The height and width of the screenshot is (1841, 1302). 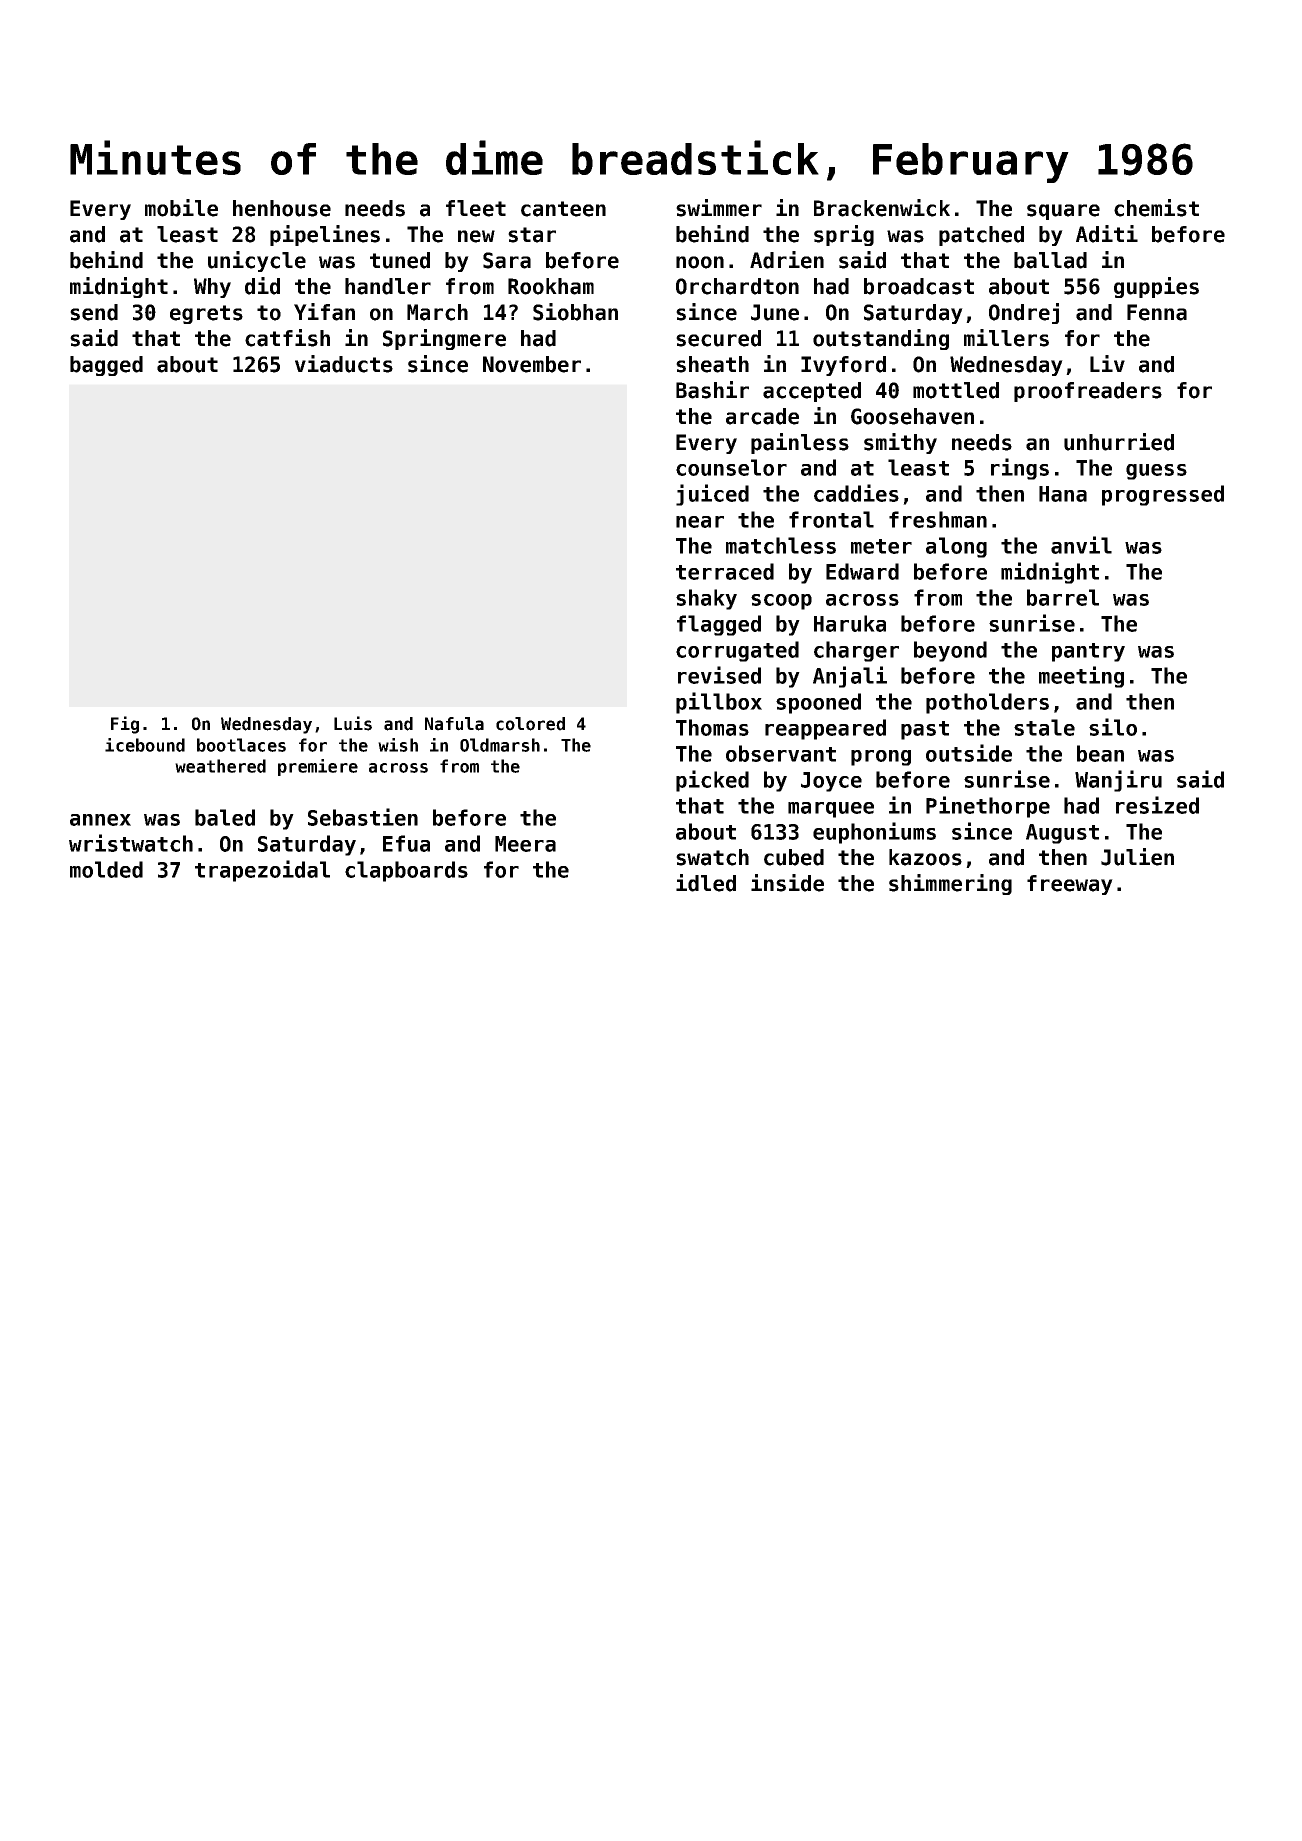 I want to click on star, so click(x=532, y=235).
